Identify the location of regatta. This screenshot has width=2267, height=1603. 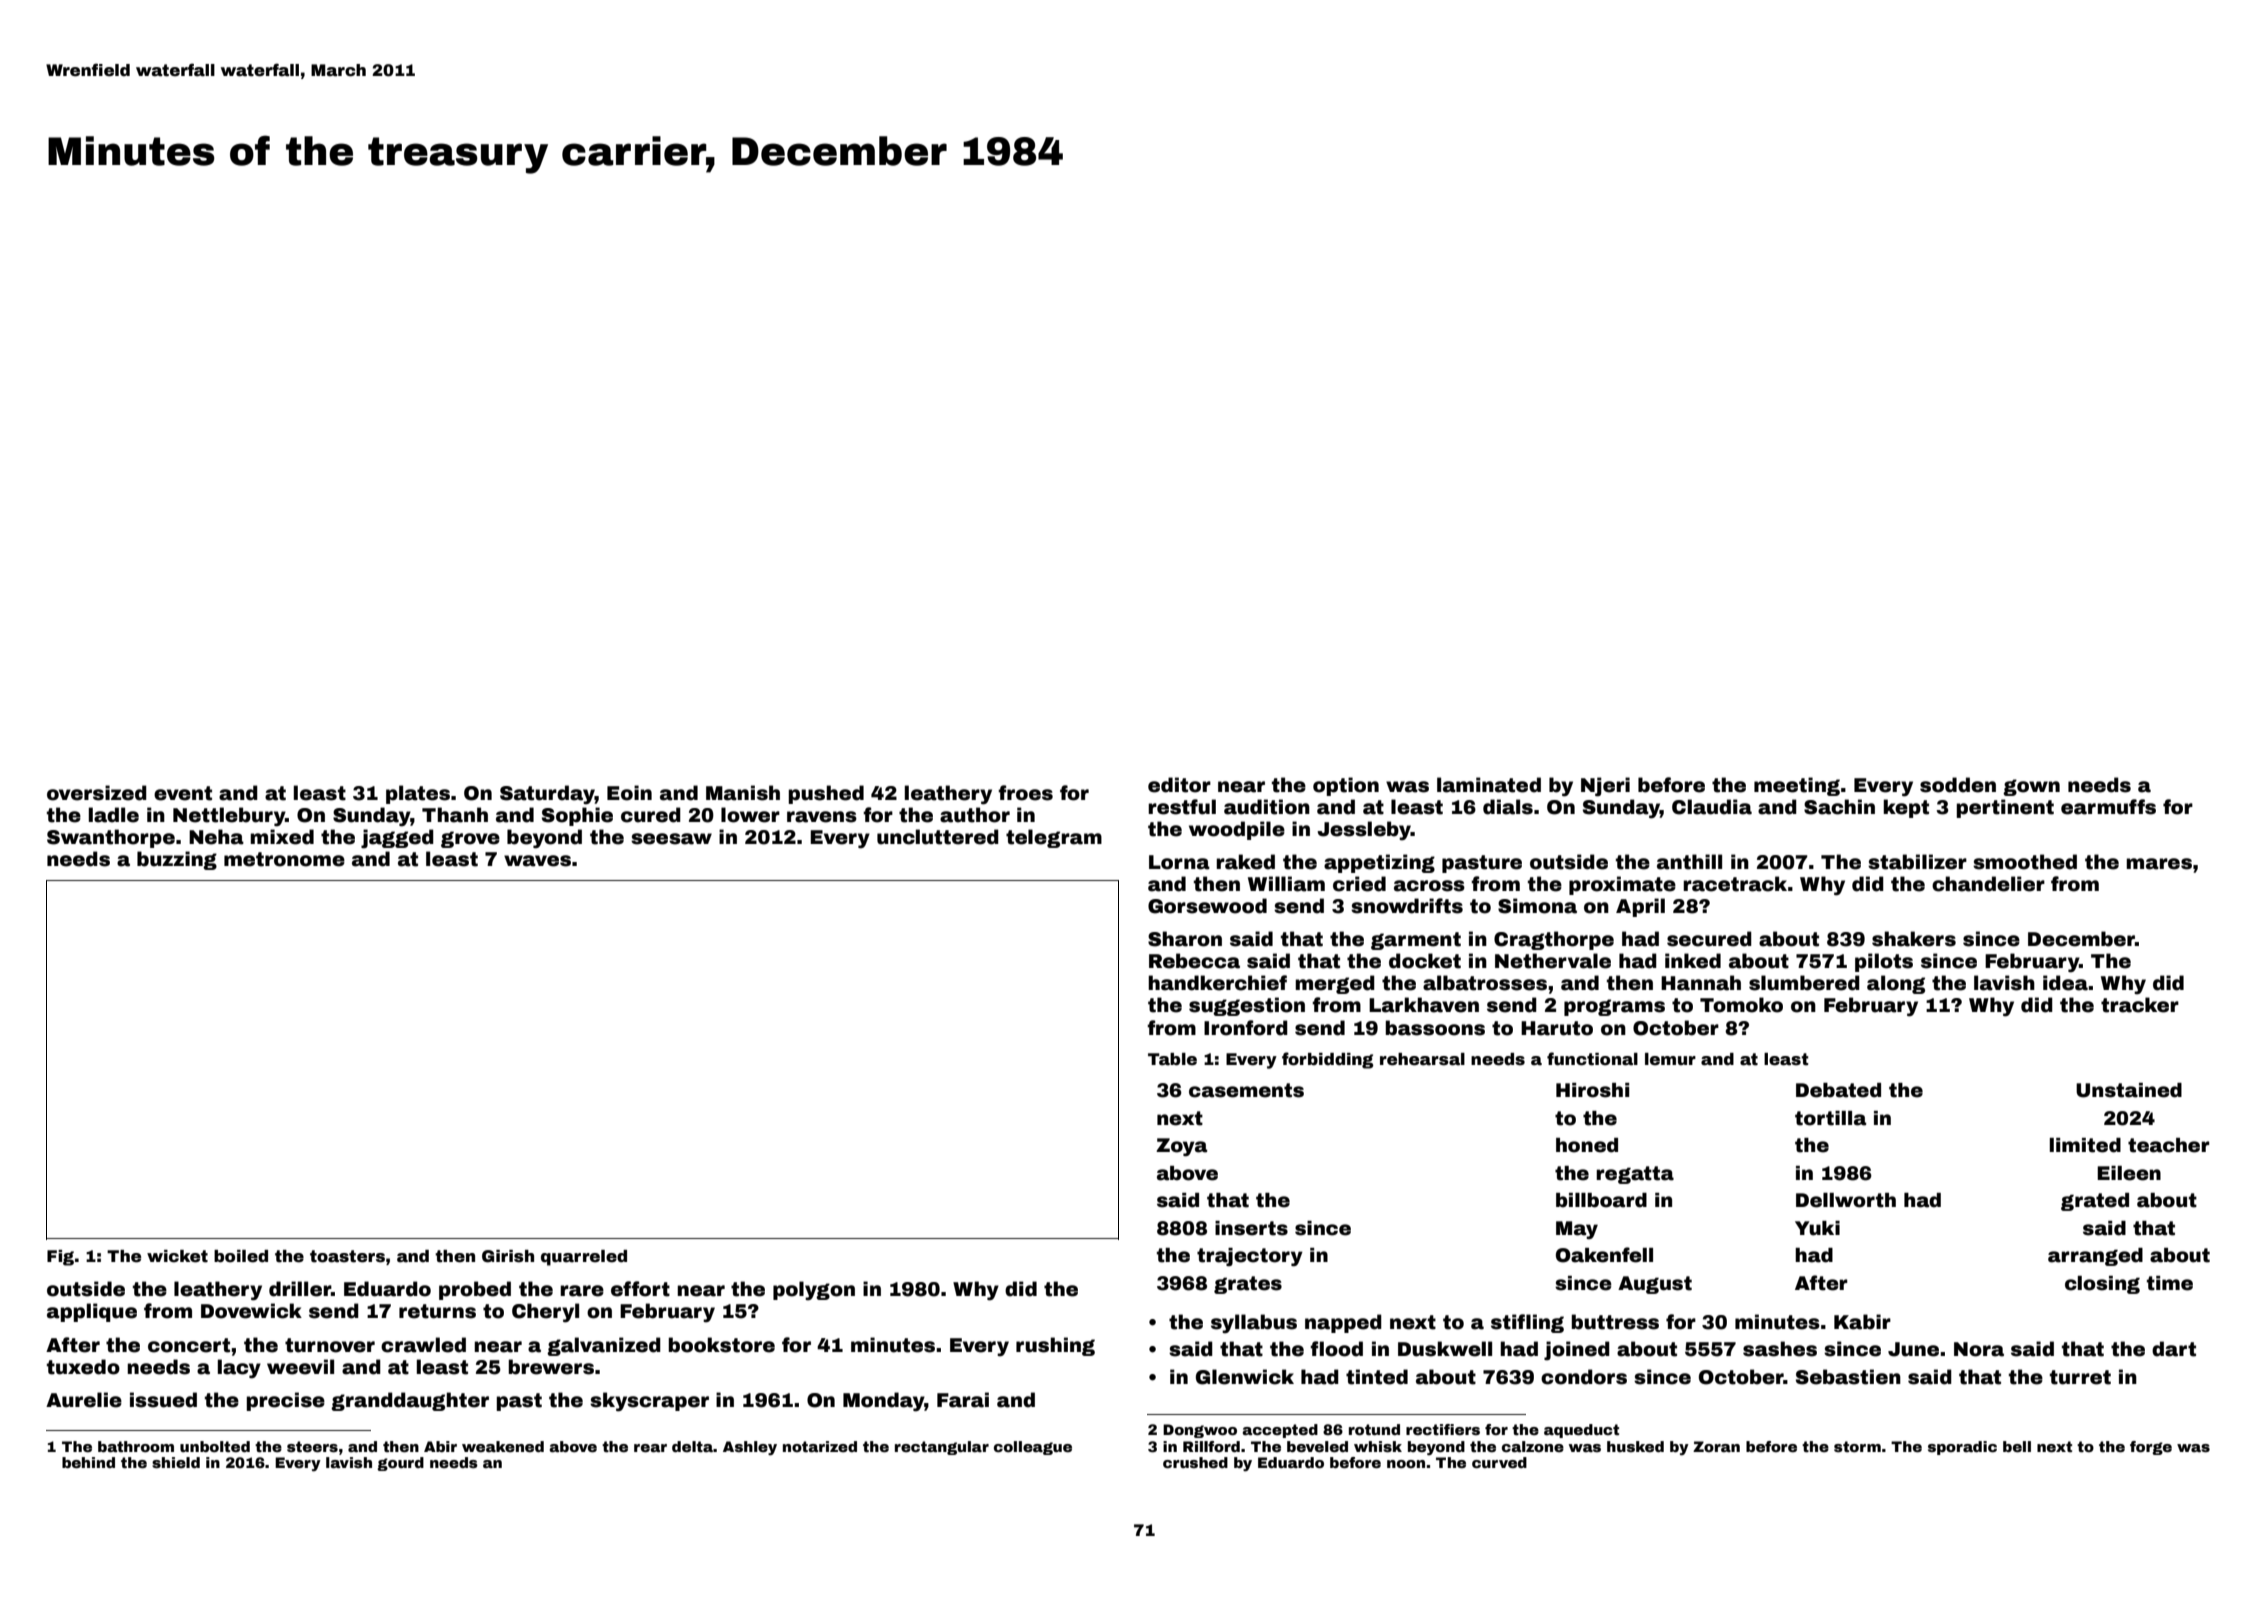
(1635, 1175).
